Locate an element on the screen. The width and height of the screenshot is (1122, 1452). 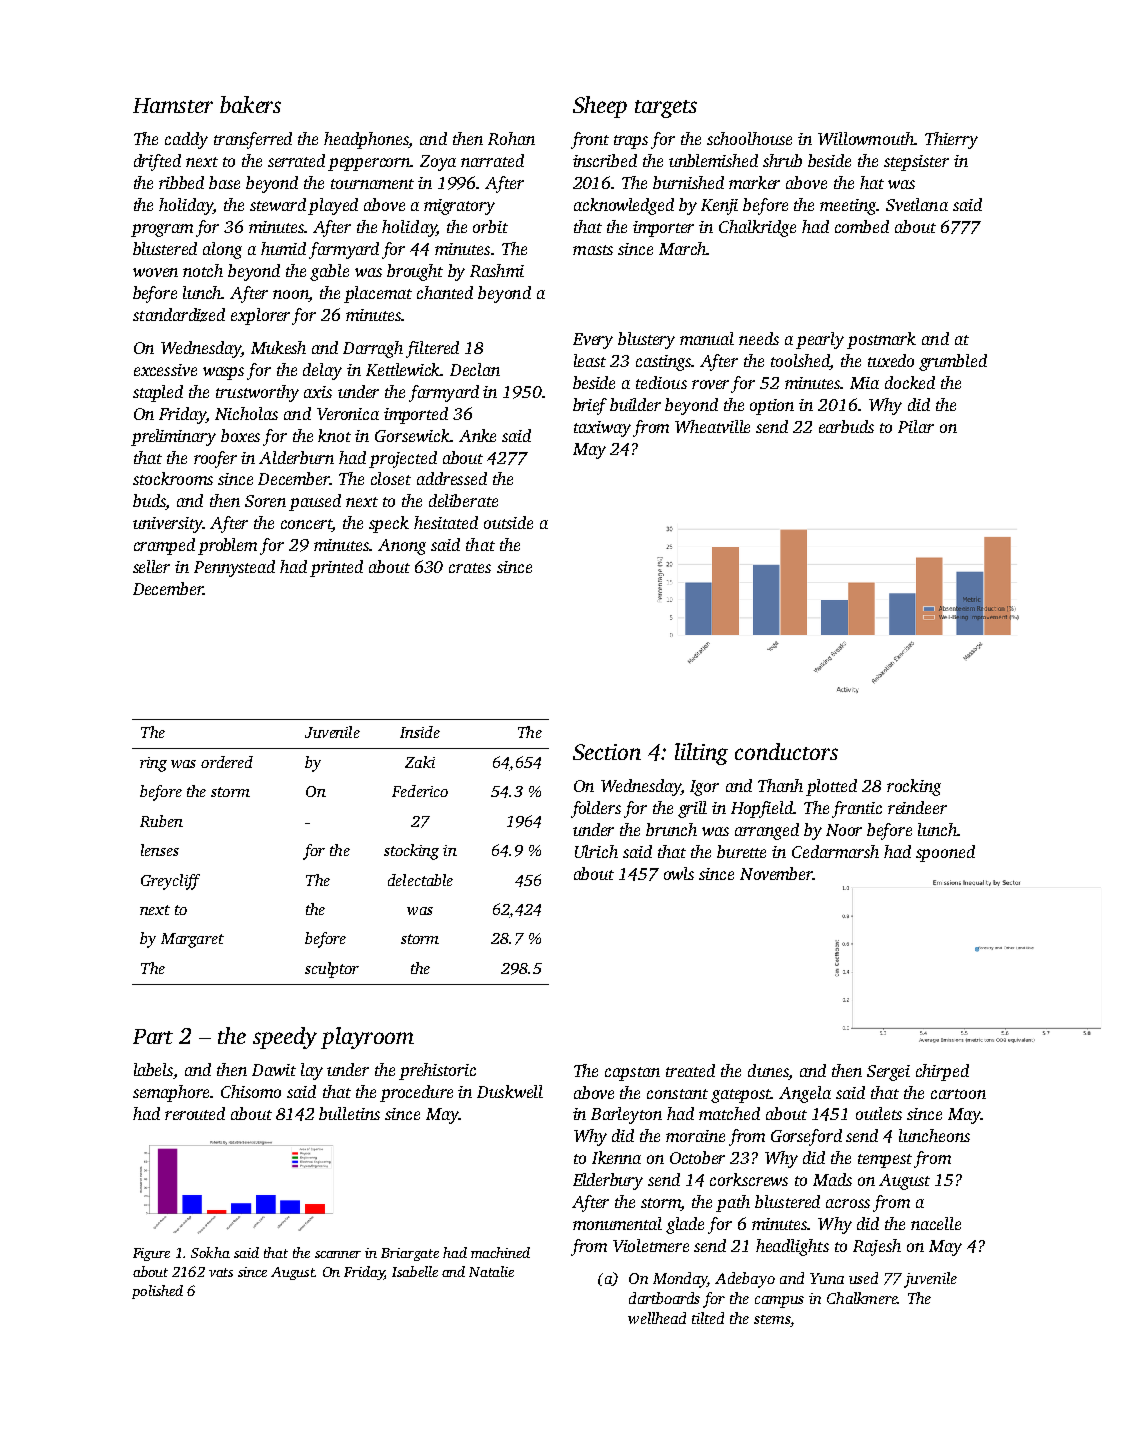
masts is located at coordinates (593, 250).
